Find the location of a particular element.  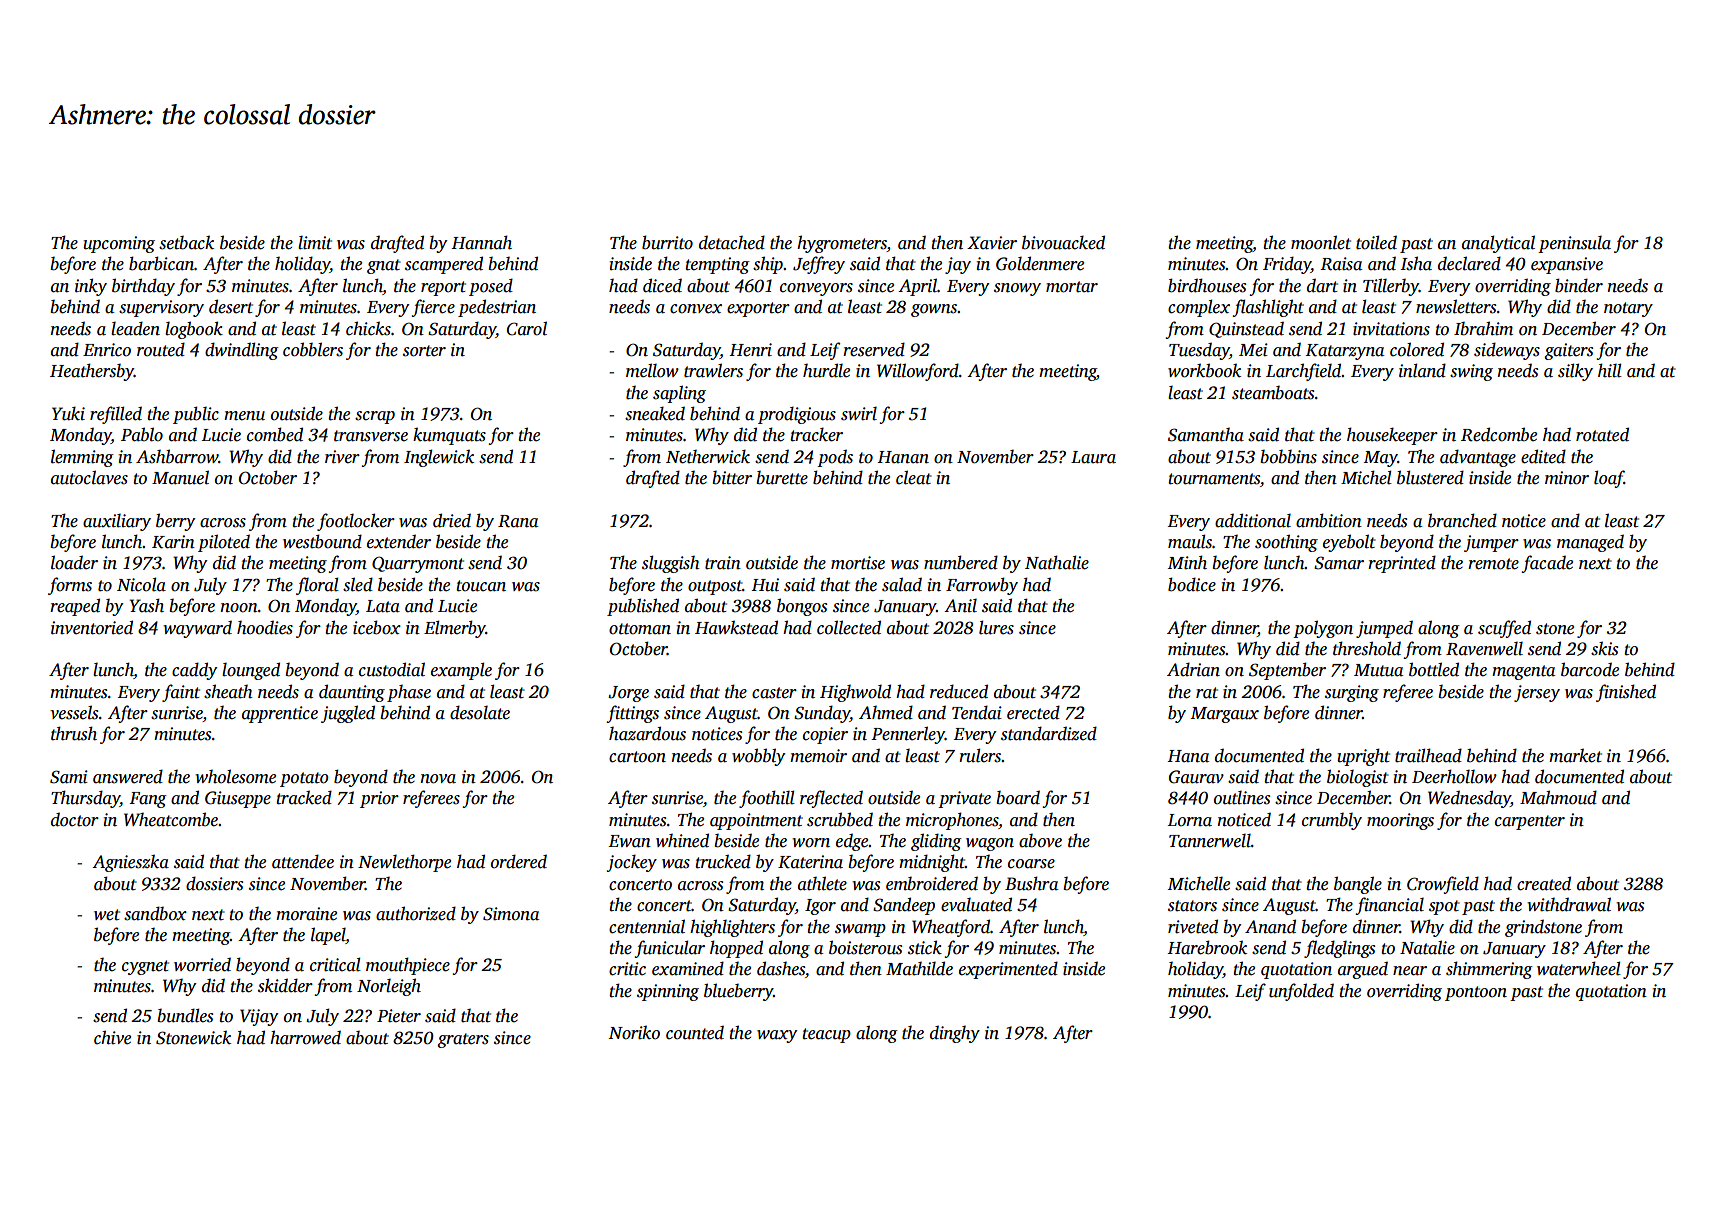

Wheatford is located at coordinates (951, 928).
